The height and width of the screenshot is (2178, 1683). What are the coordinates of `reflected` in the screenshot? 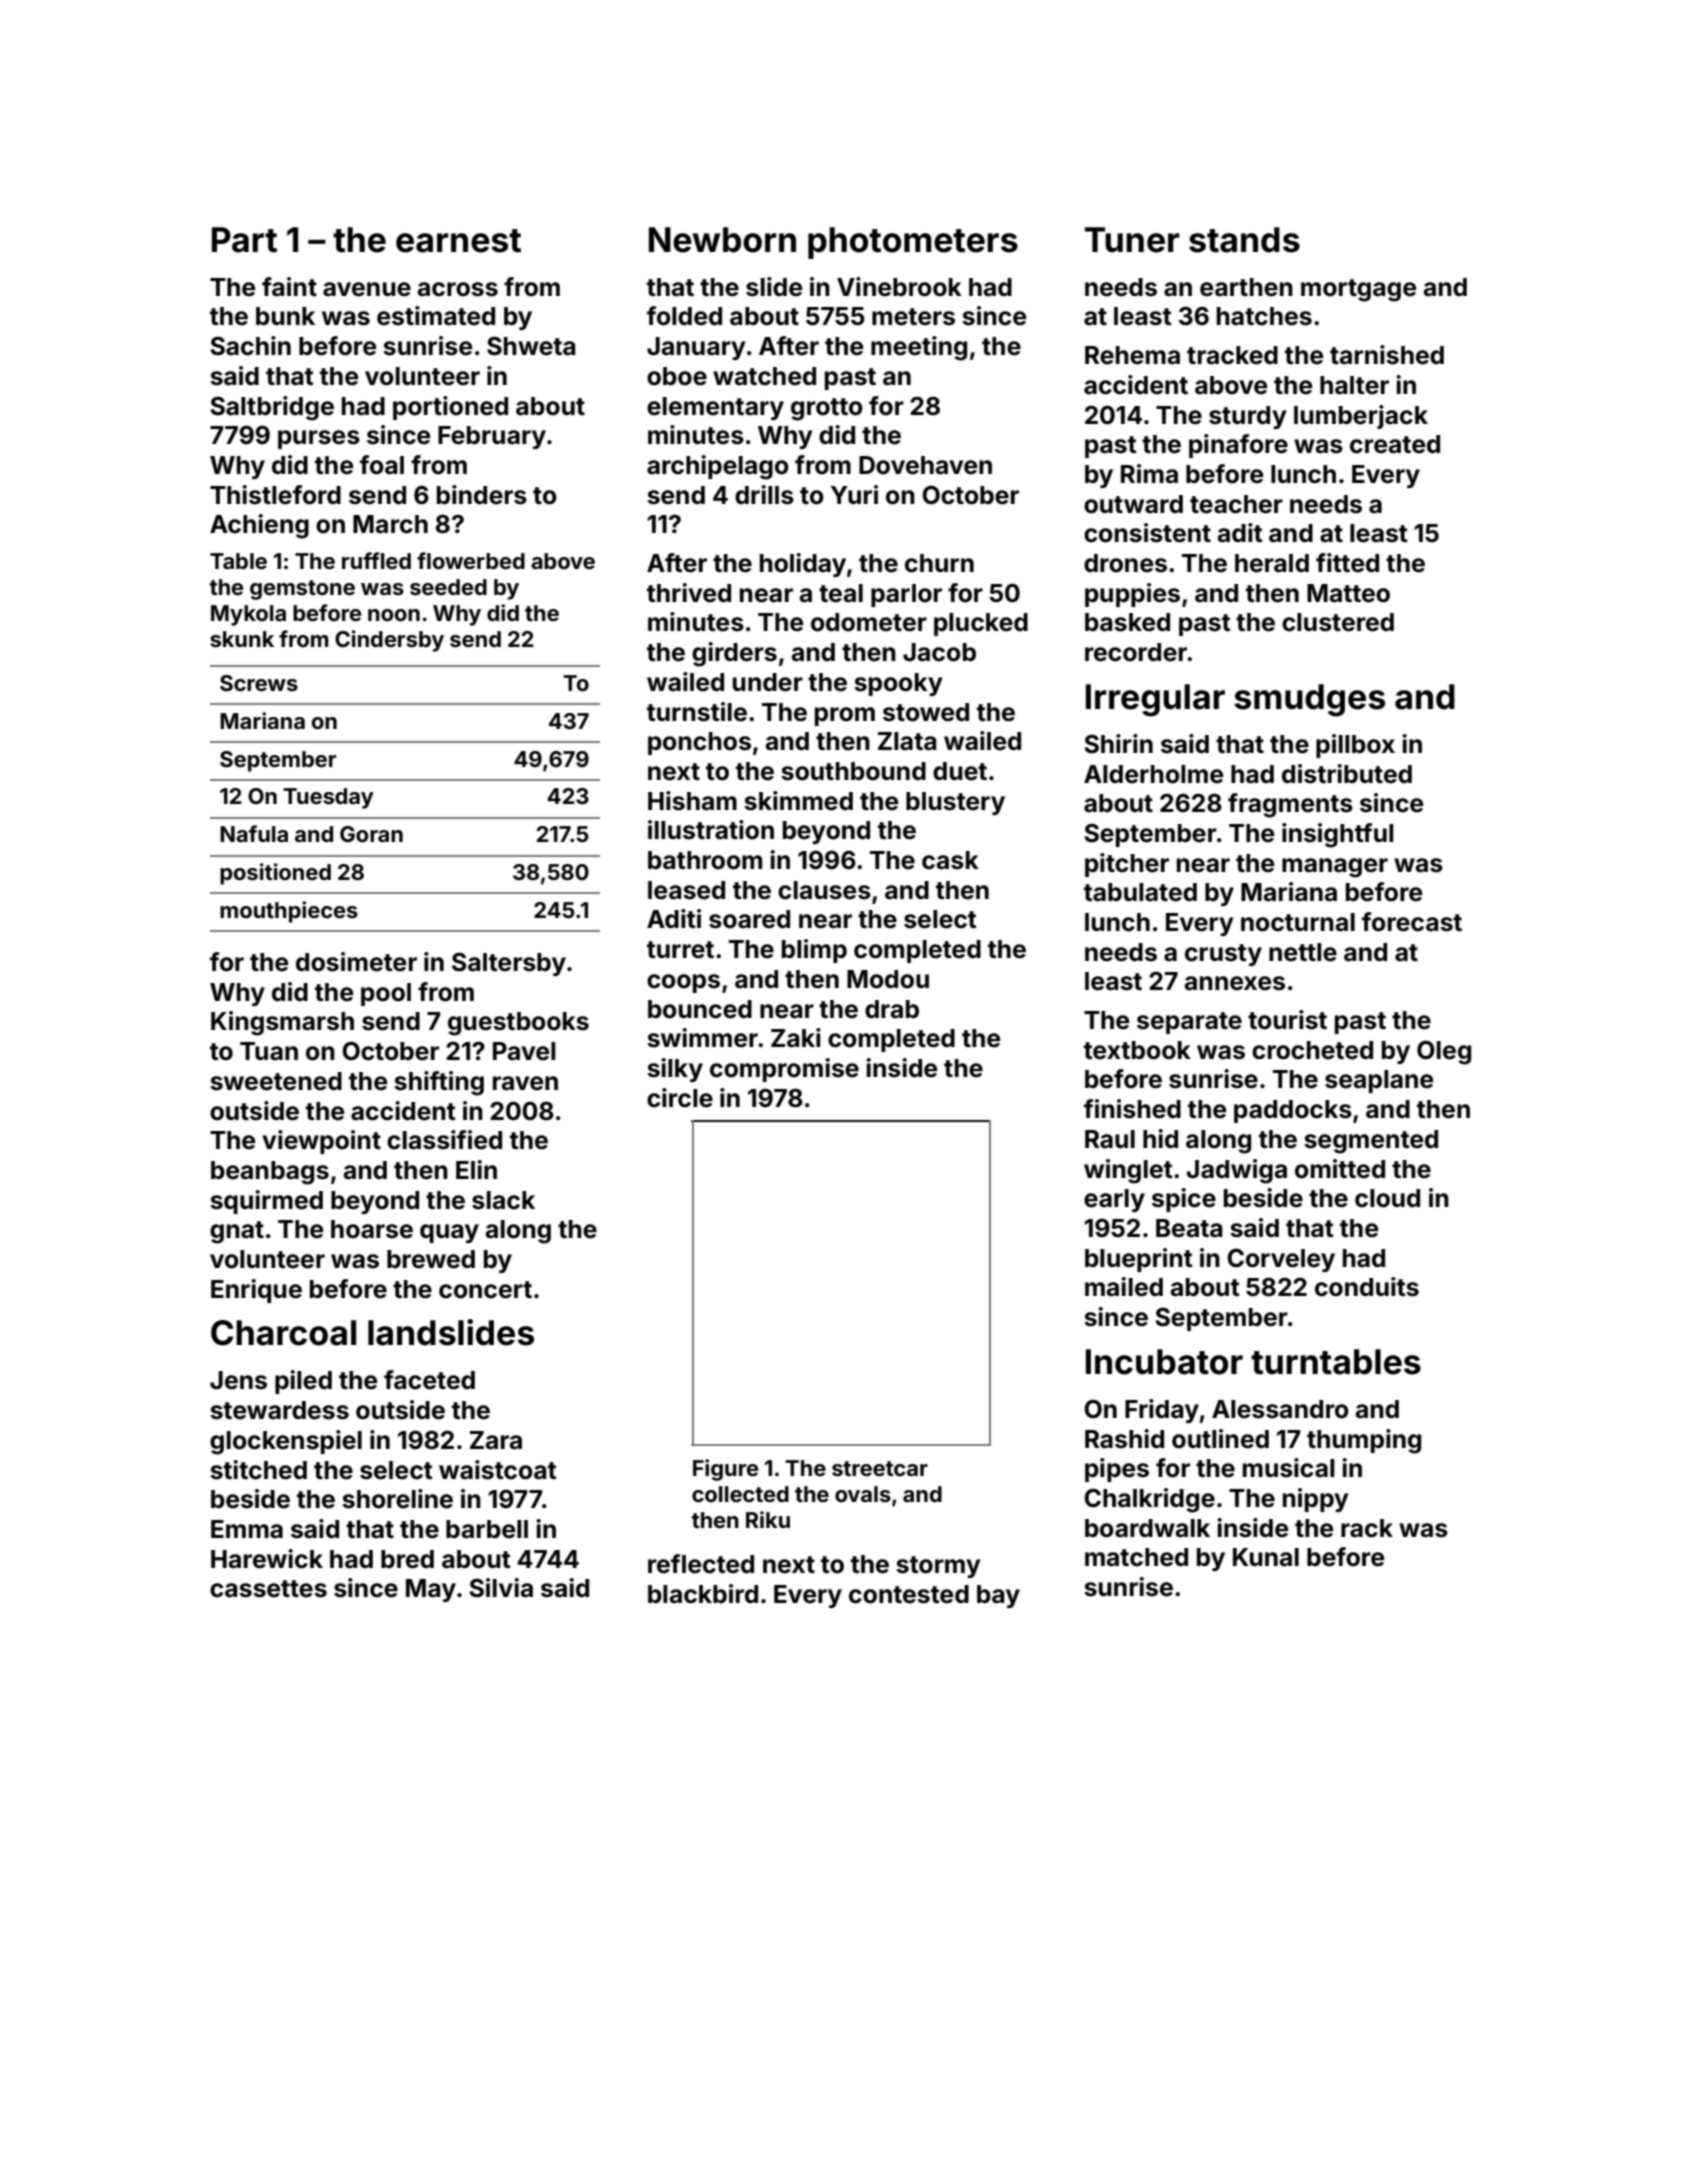 It's located at (701, 1564).
